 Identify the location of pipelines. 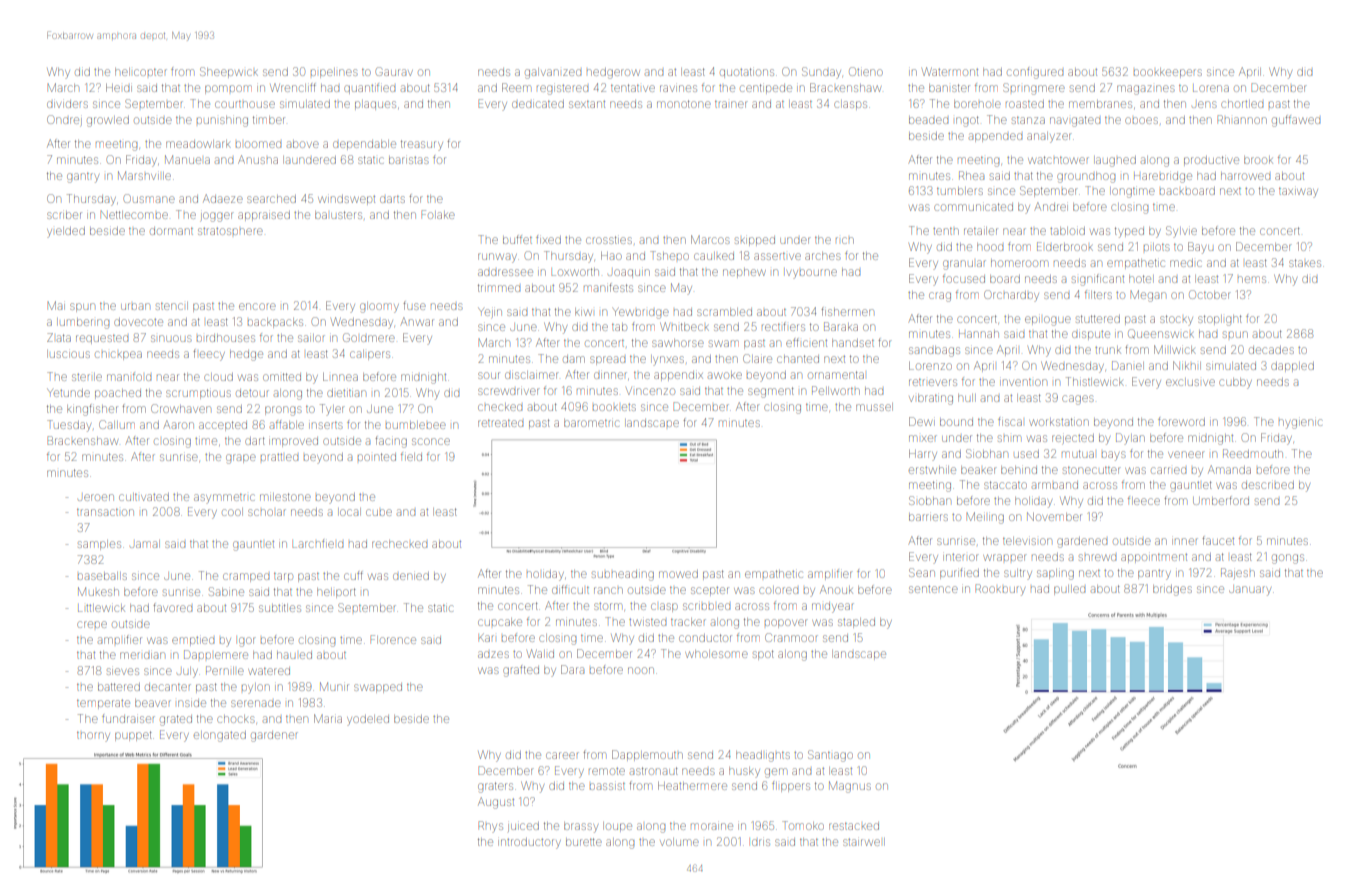
(334, 73).
